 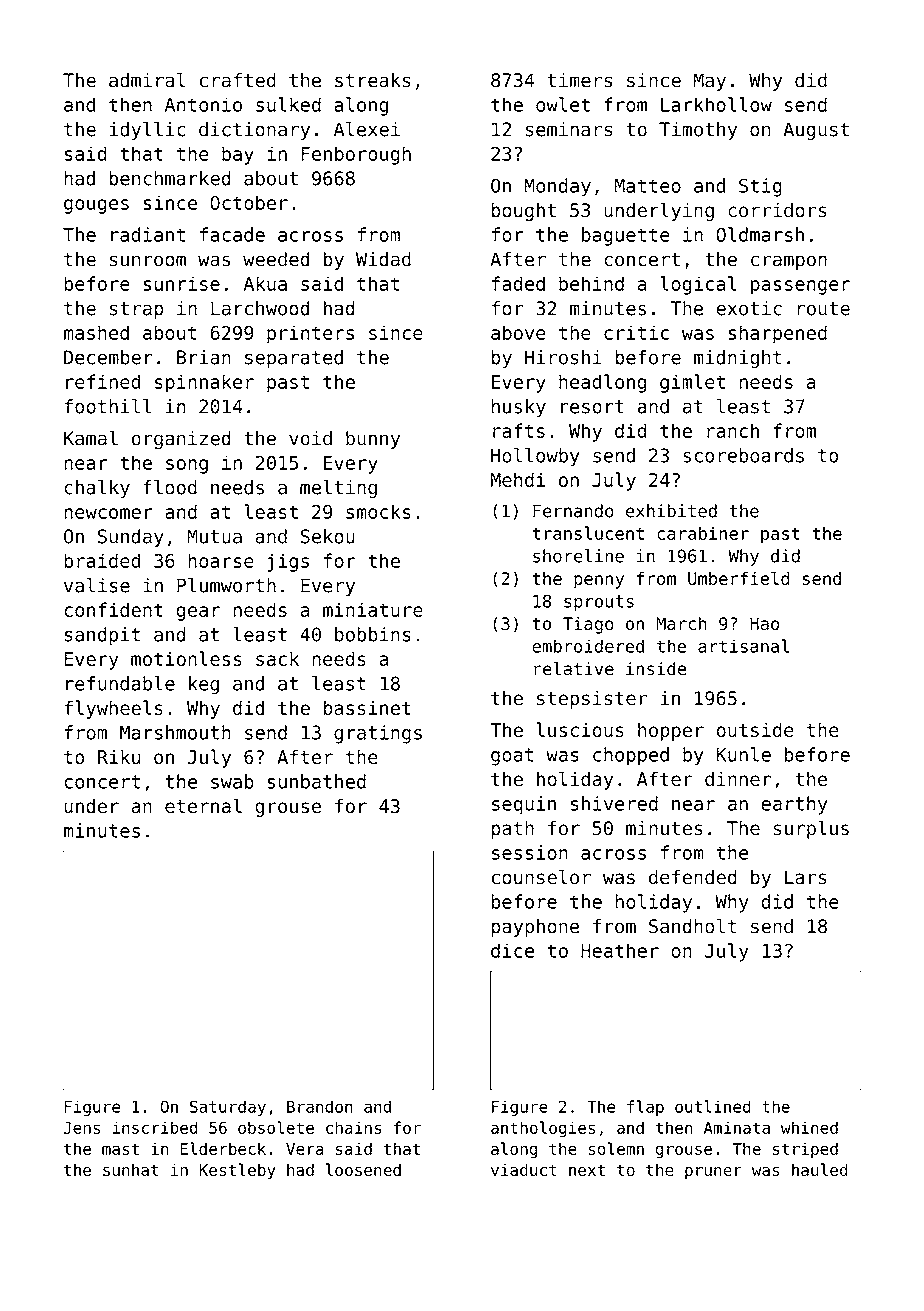 What do you see at coordinates (238, 80) in the document?
I see `crafted` at bounding box center [238, 80].
